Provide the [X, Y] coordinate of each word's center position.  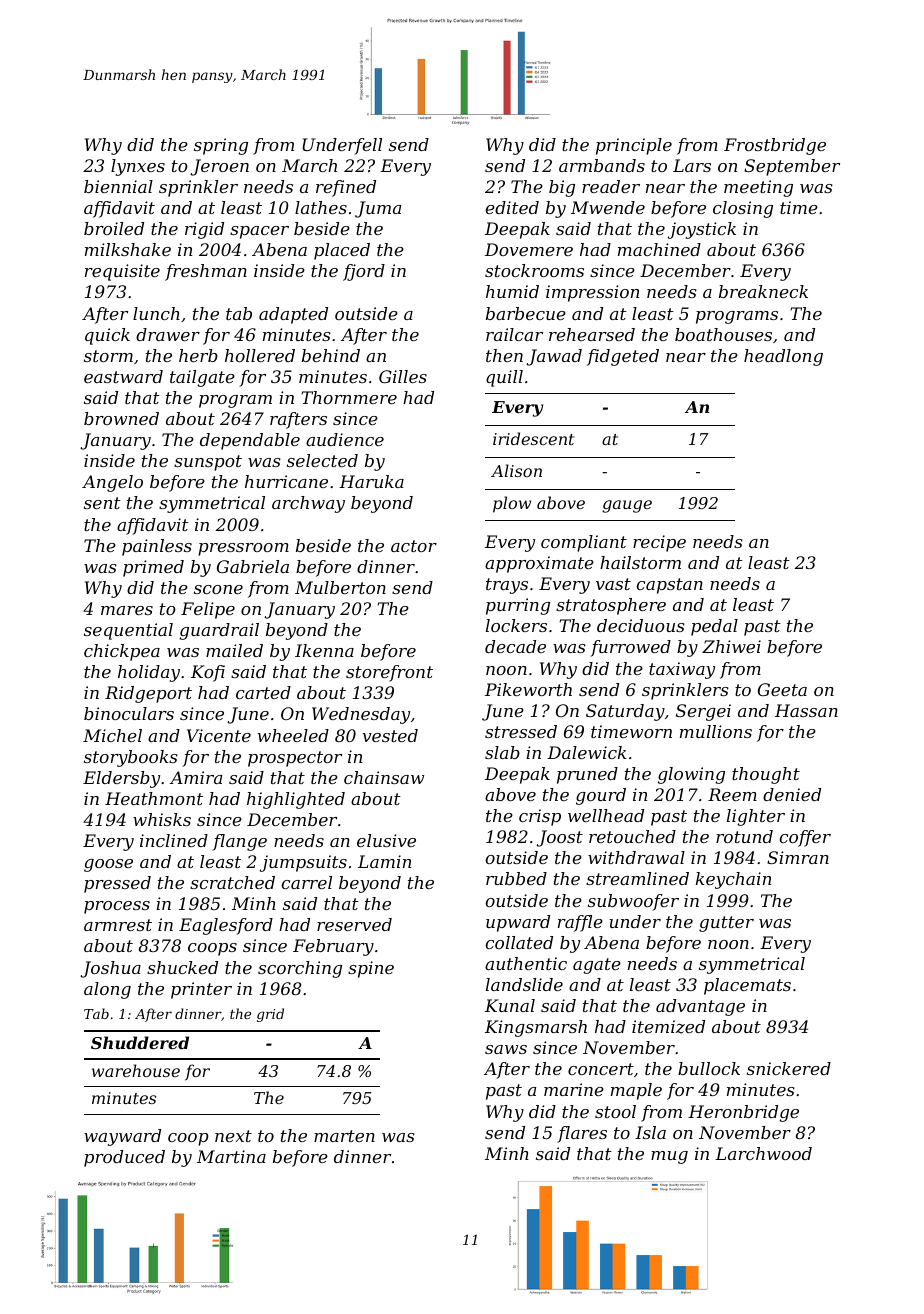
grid [270, 1015]
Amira [196, 777]
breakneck [763, 291]
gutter [726, 924]
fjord [364, 272]
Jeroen [219, 167]
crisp [540, 817]
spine [371, 969]
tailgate [202, 378]
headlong [783, 357]
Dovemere [529, 249]
